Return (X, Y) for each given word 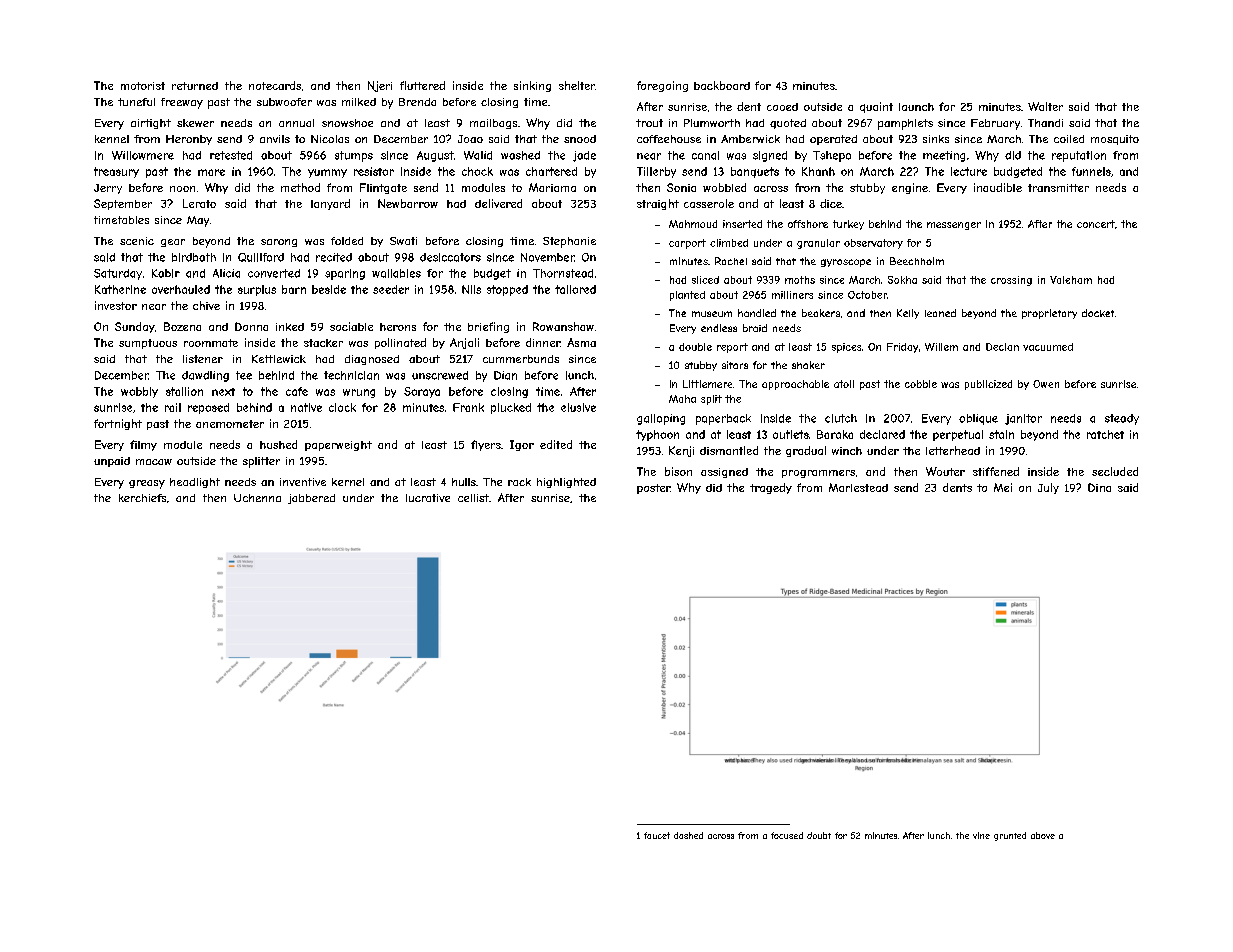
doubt (819, 835)
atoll (844, 384)
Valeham (1071, 280)
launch (916, 107)
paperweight (338, 446)
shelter (577, 85)
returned (195, 86)
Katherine (120, 289)
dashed (688, 835)
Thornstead (563, 273)
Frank (468, 407)
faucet (657, 835)
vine (981, 835)
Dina (1099, 487)
